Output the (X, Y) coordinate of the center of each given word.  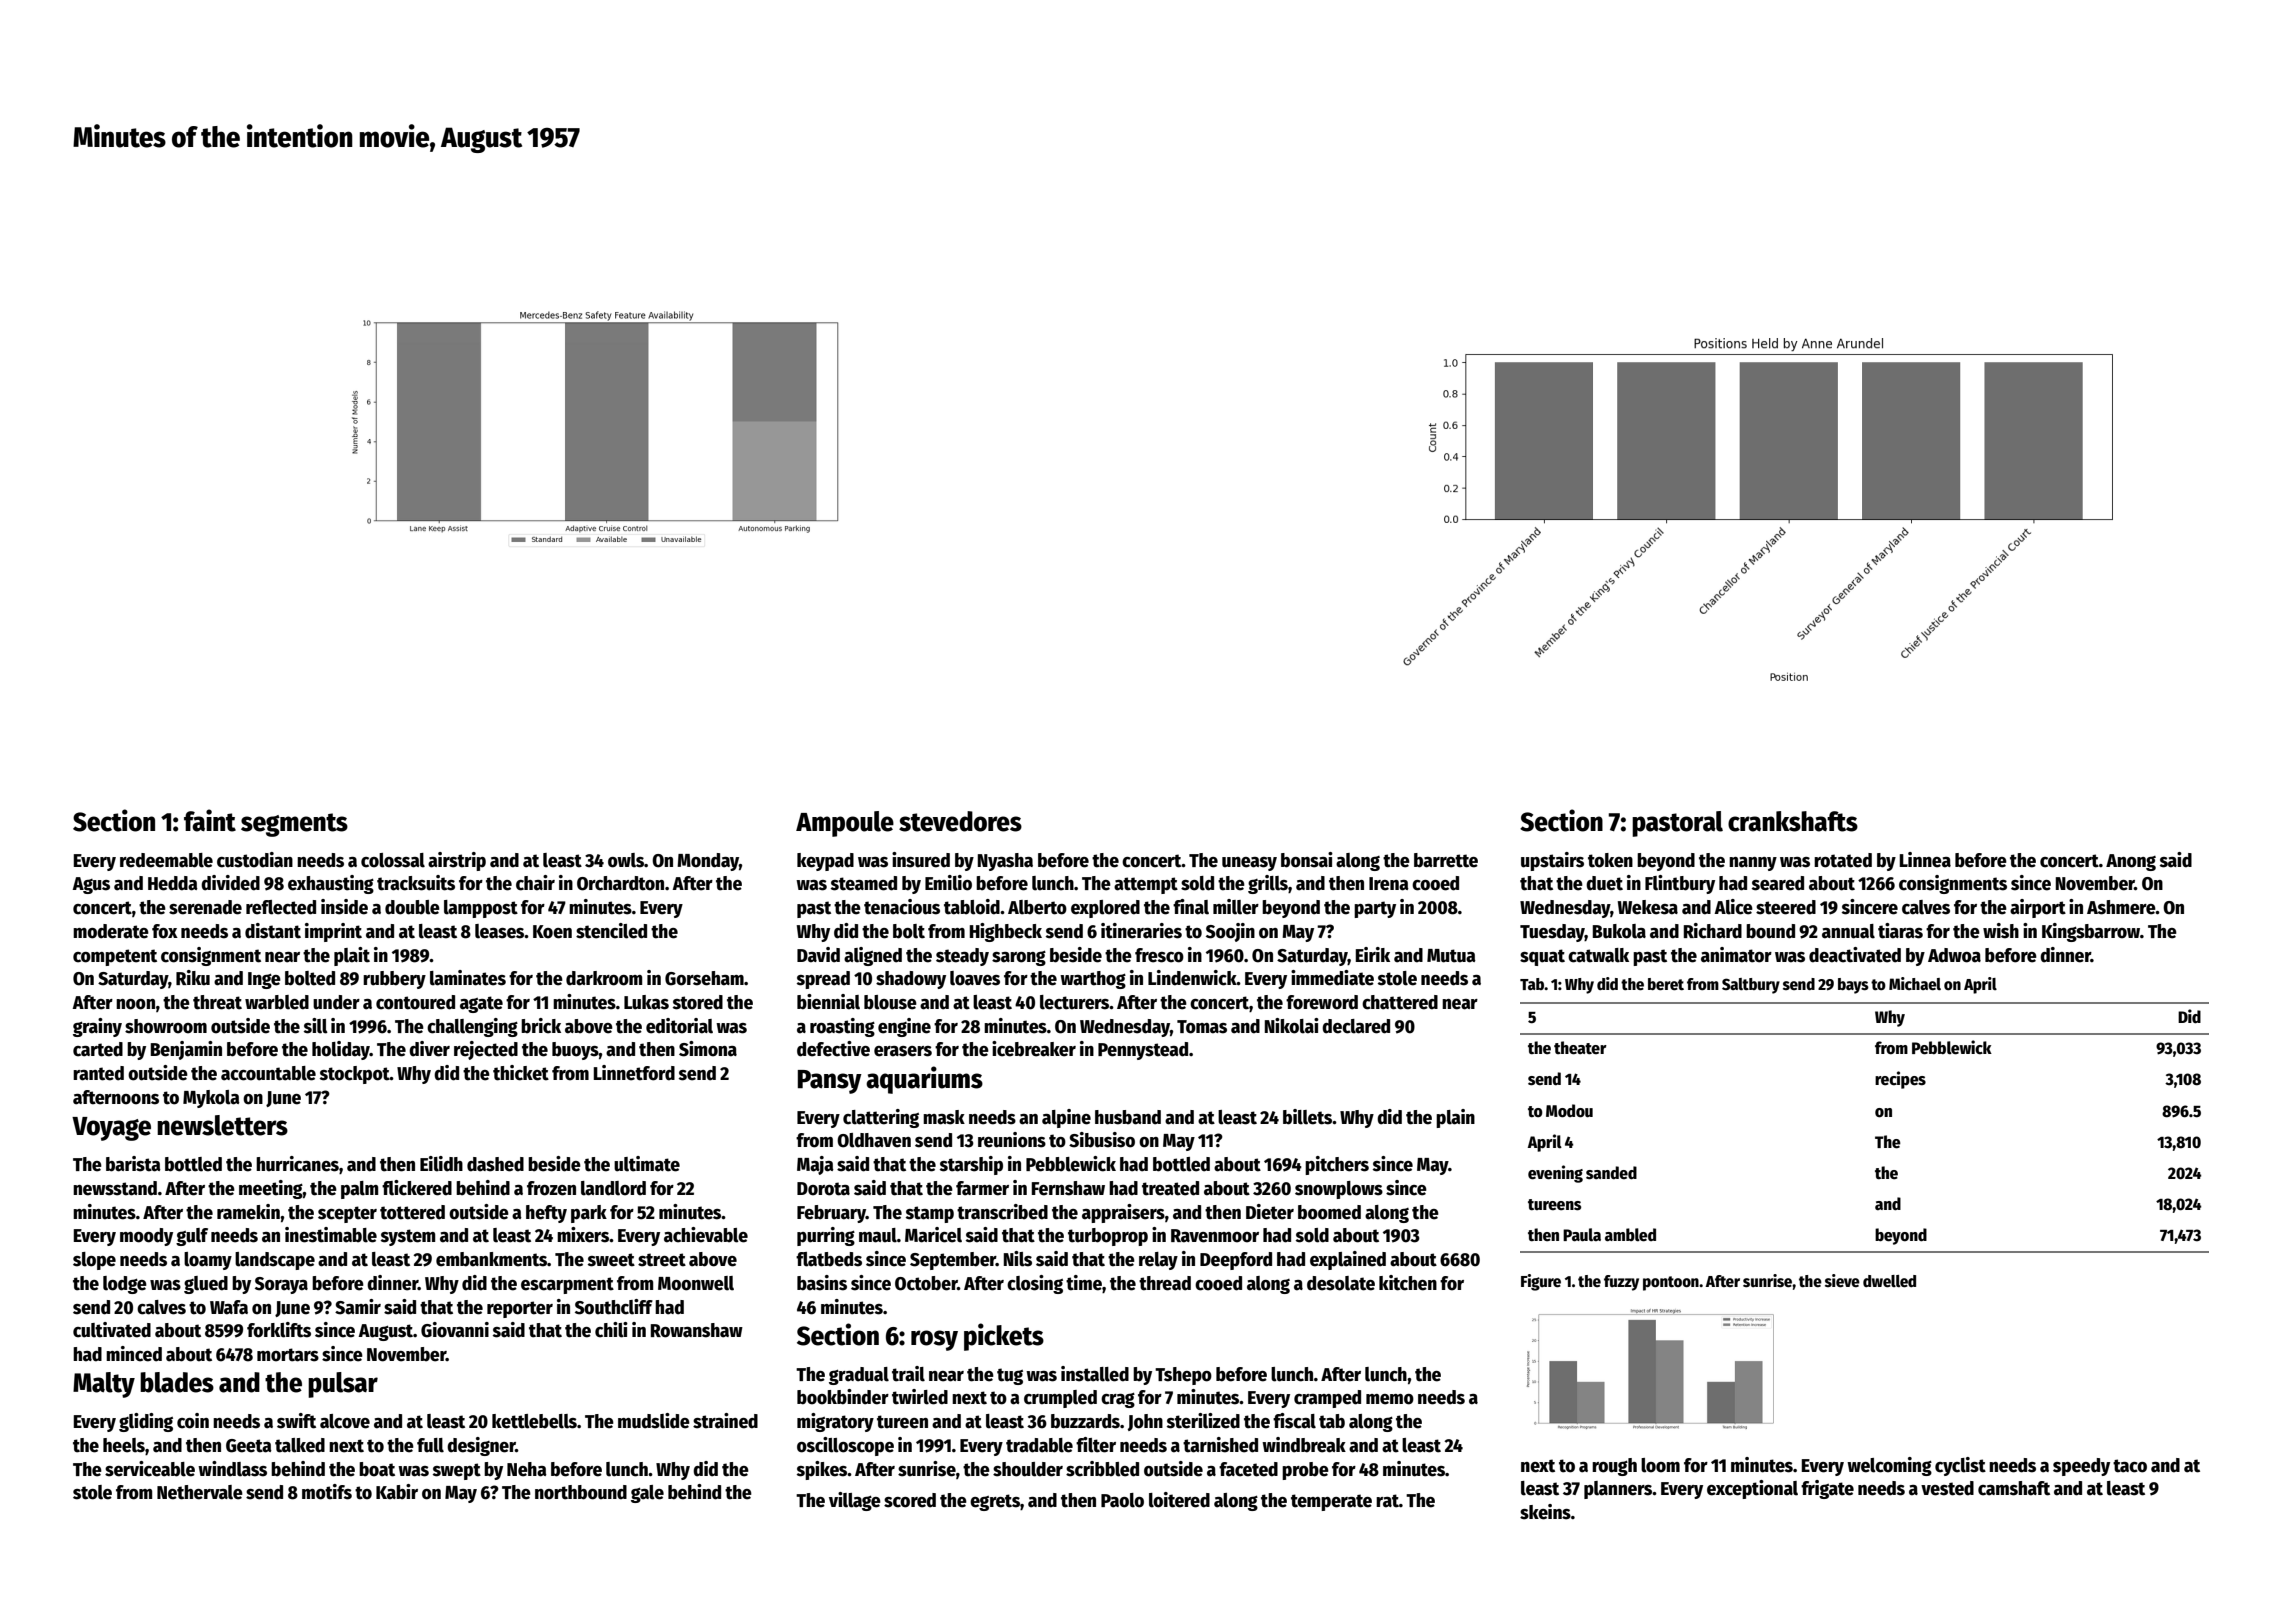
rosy (934, 1340)
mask (944, 1117)
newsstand (115, 1188)
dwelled (1889, 1281)
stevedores (960, 821)
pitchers (1337, 1165)
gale (647, 1494)
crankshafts (1793, 821)
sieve (1842, 1281)
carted (98, 1049)
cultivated (112, 1330)
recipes (1900, 1080)
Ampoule (845, 824)
